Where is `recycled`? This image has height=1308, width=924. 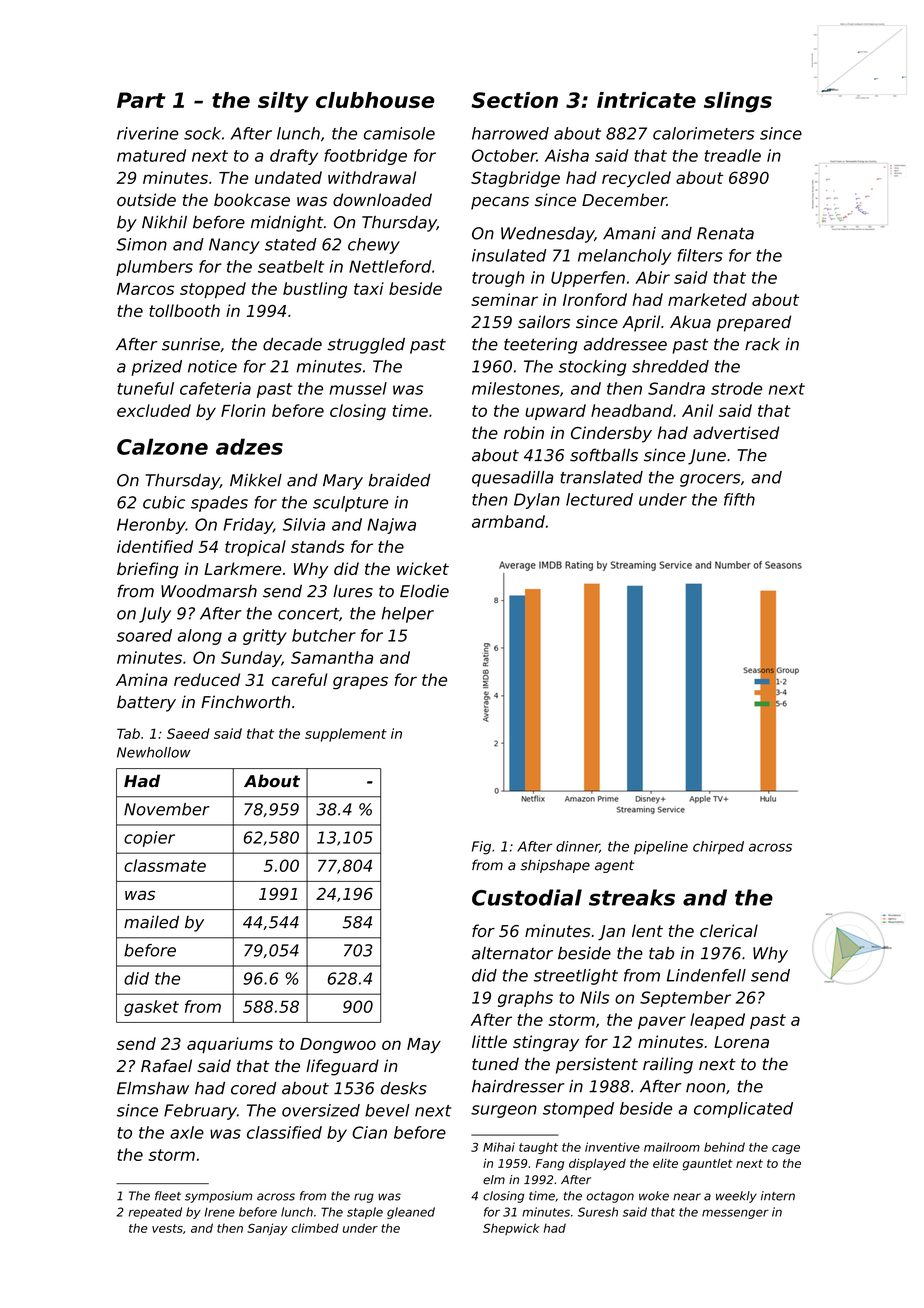 recycled is located at coordinates (636, 179).
